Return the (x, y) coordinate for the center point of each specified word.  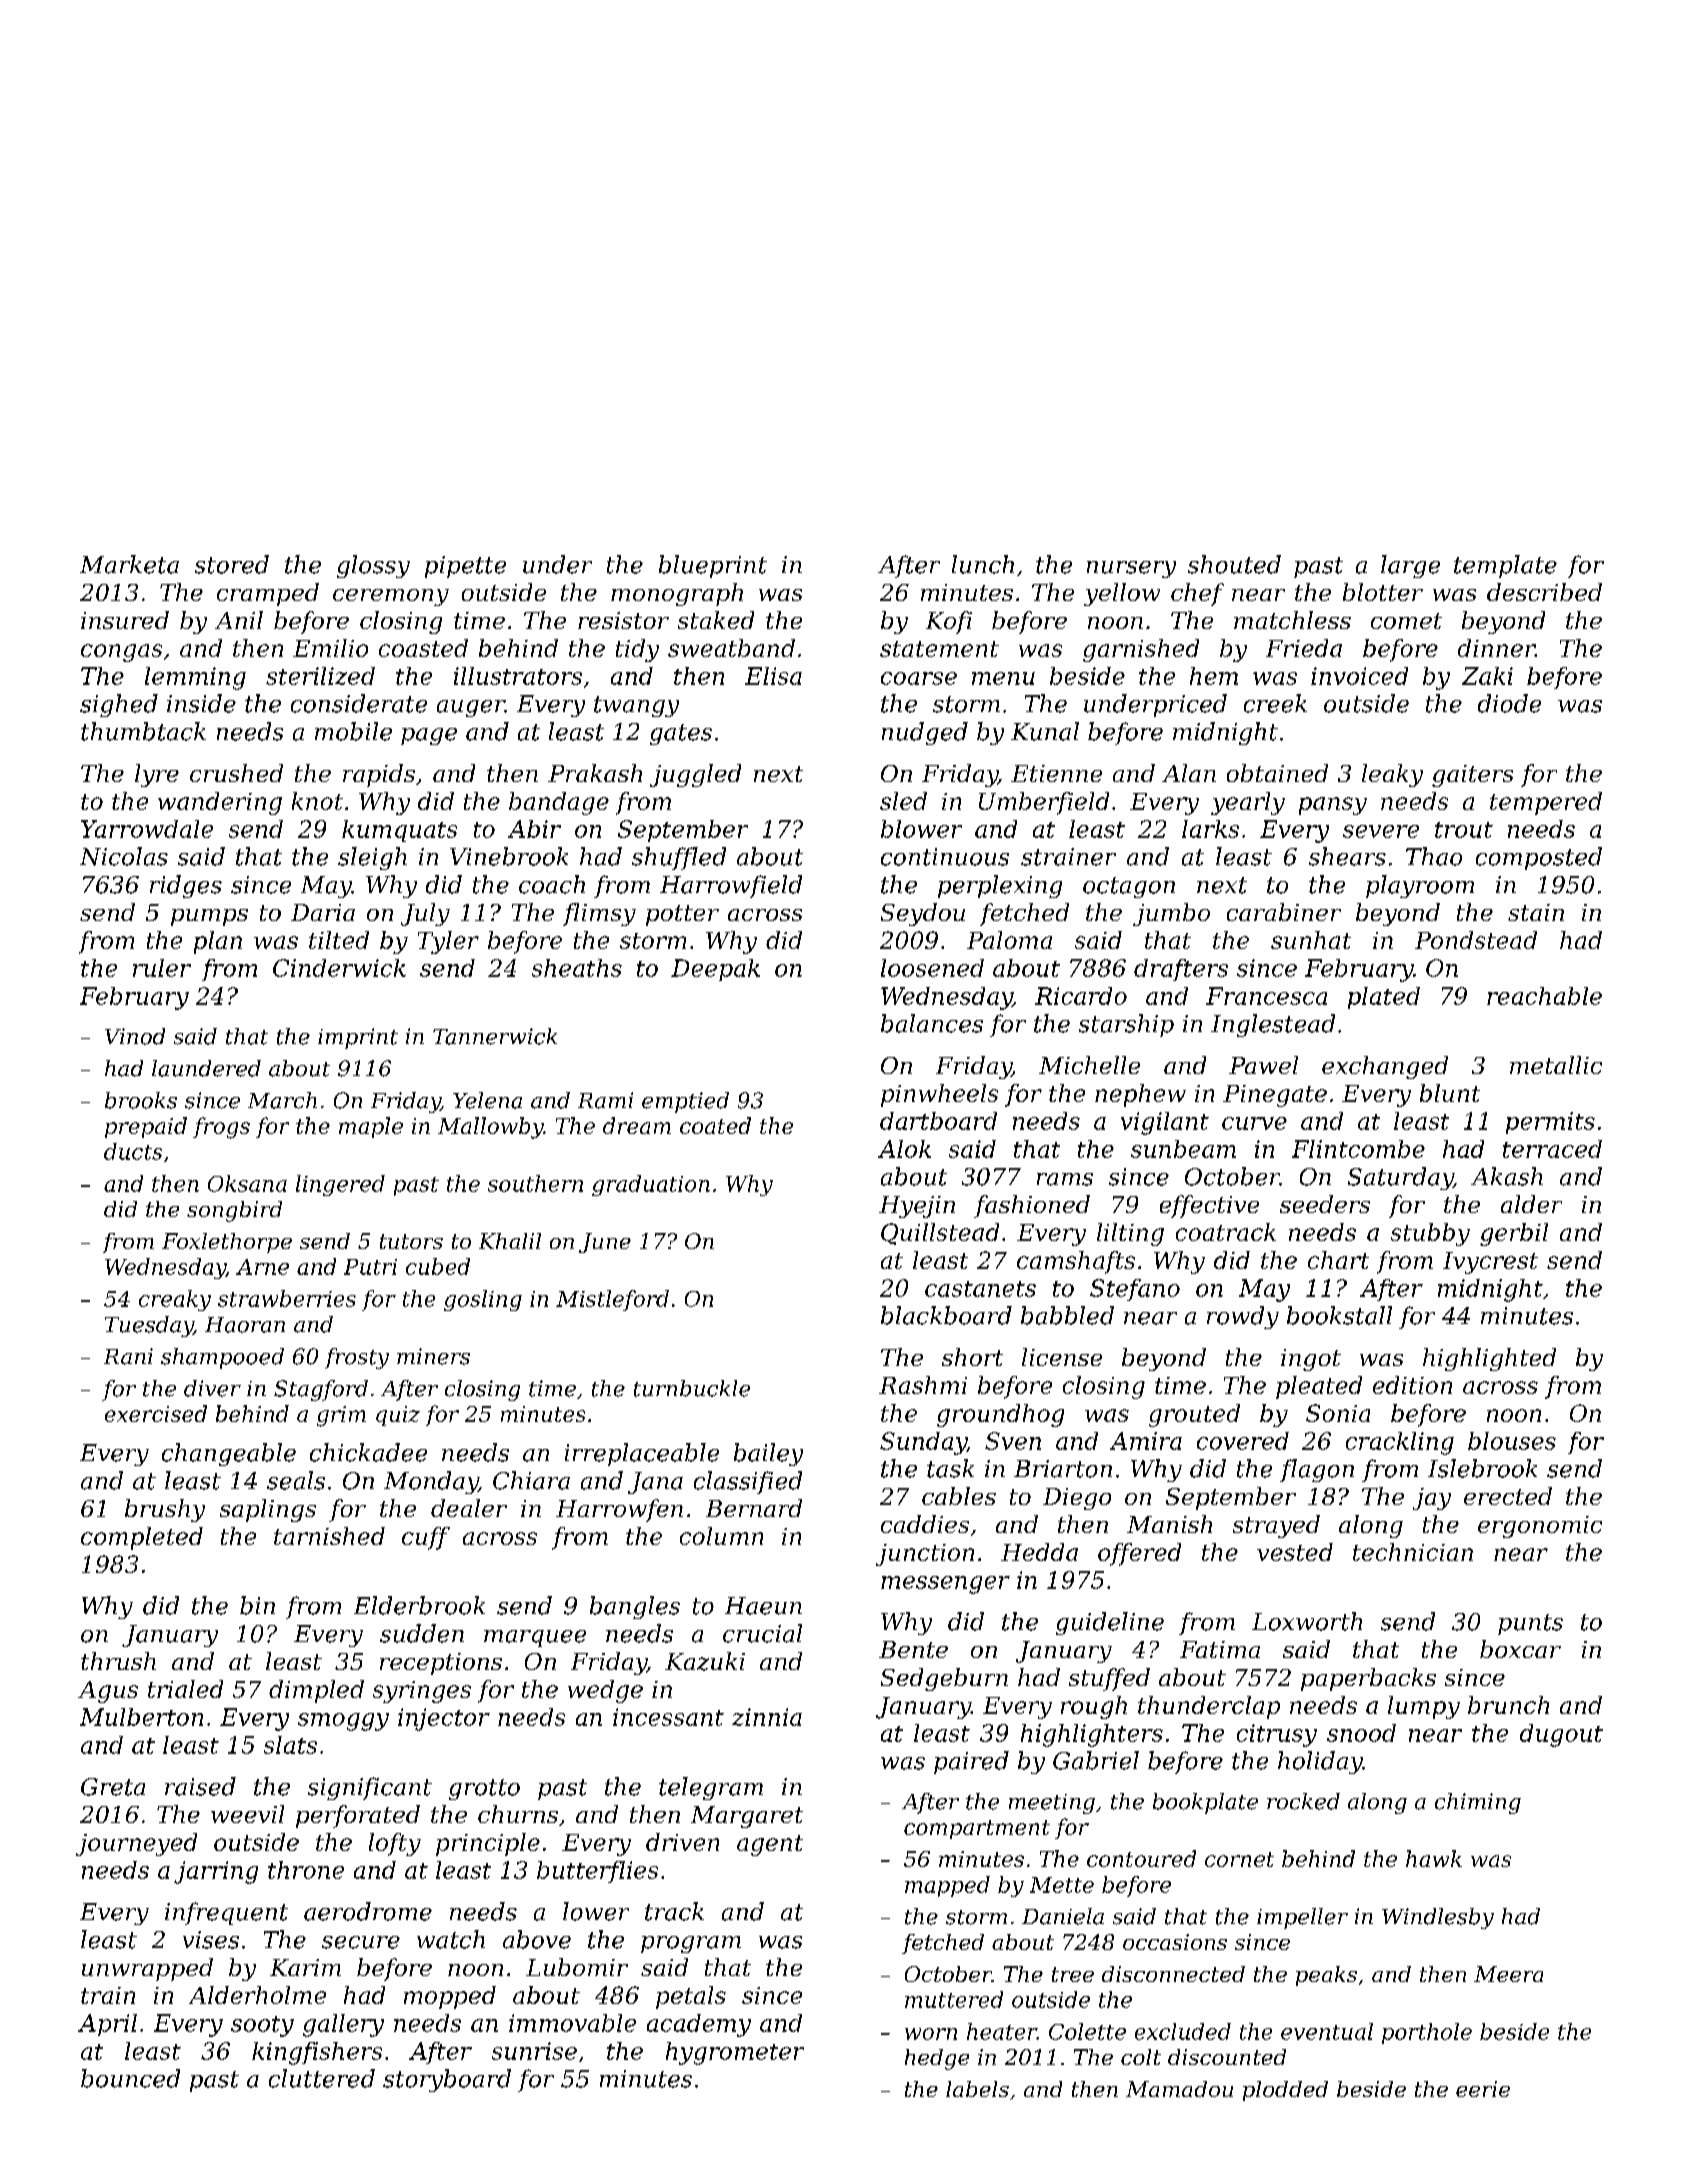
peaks (1326, 1976)
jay (1432, 1499)
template (1505, 566)
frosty (357, 1358)
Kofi (949, 622)
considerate (359, 703)
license (1062, 1357)
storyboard (447, 2080)
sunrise (534, 2051)
